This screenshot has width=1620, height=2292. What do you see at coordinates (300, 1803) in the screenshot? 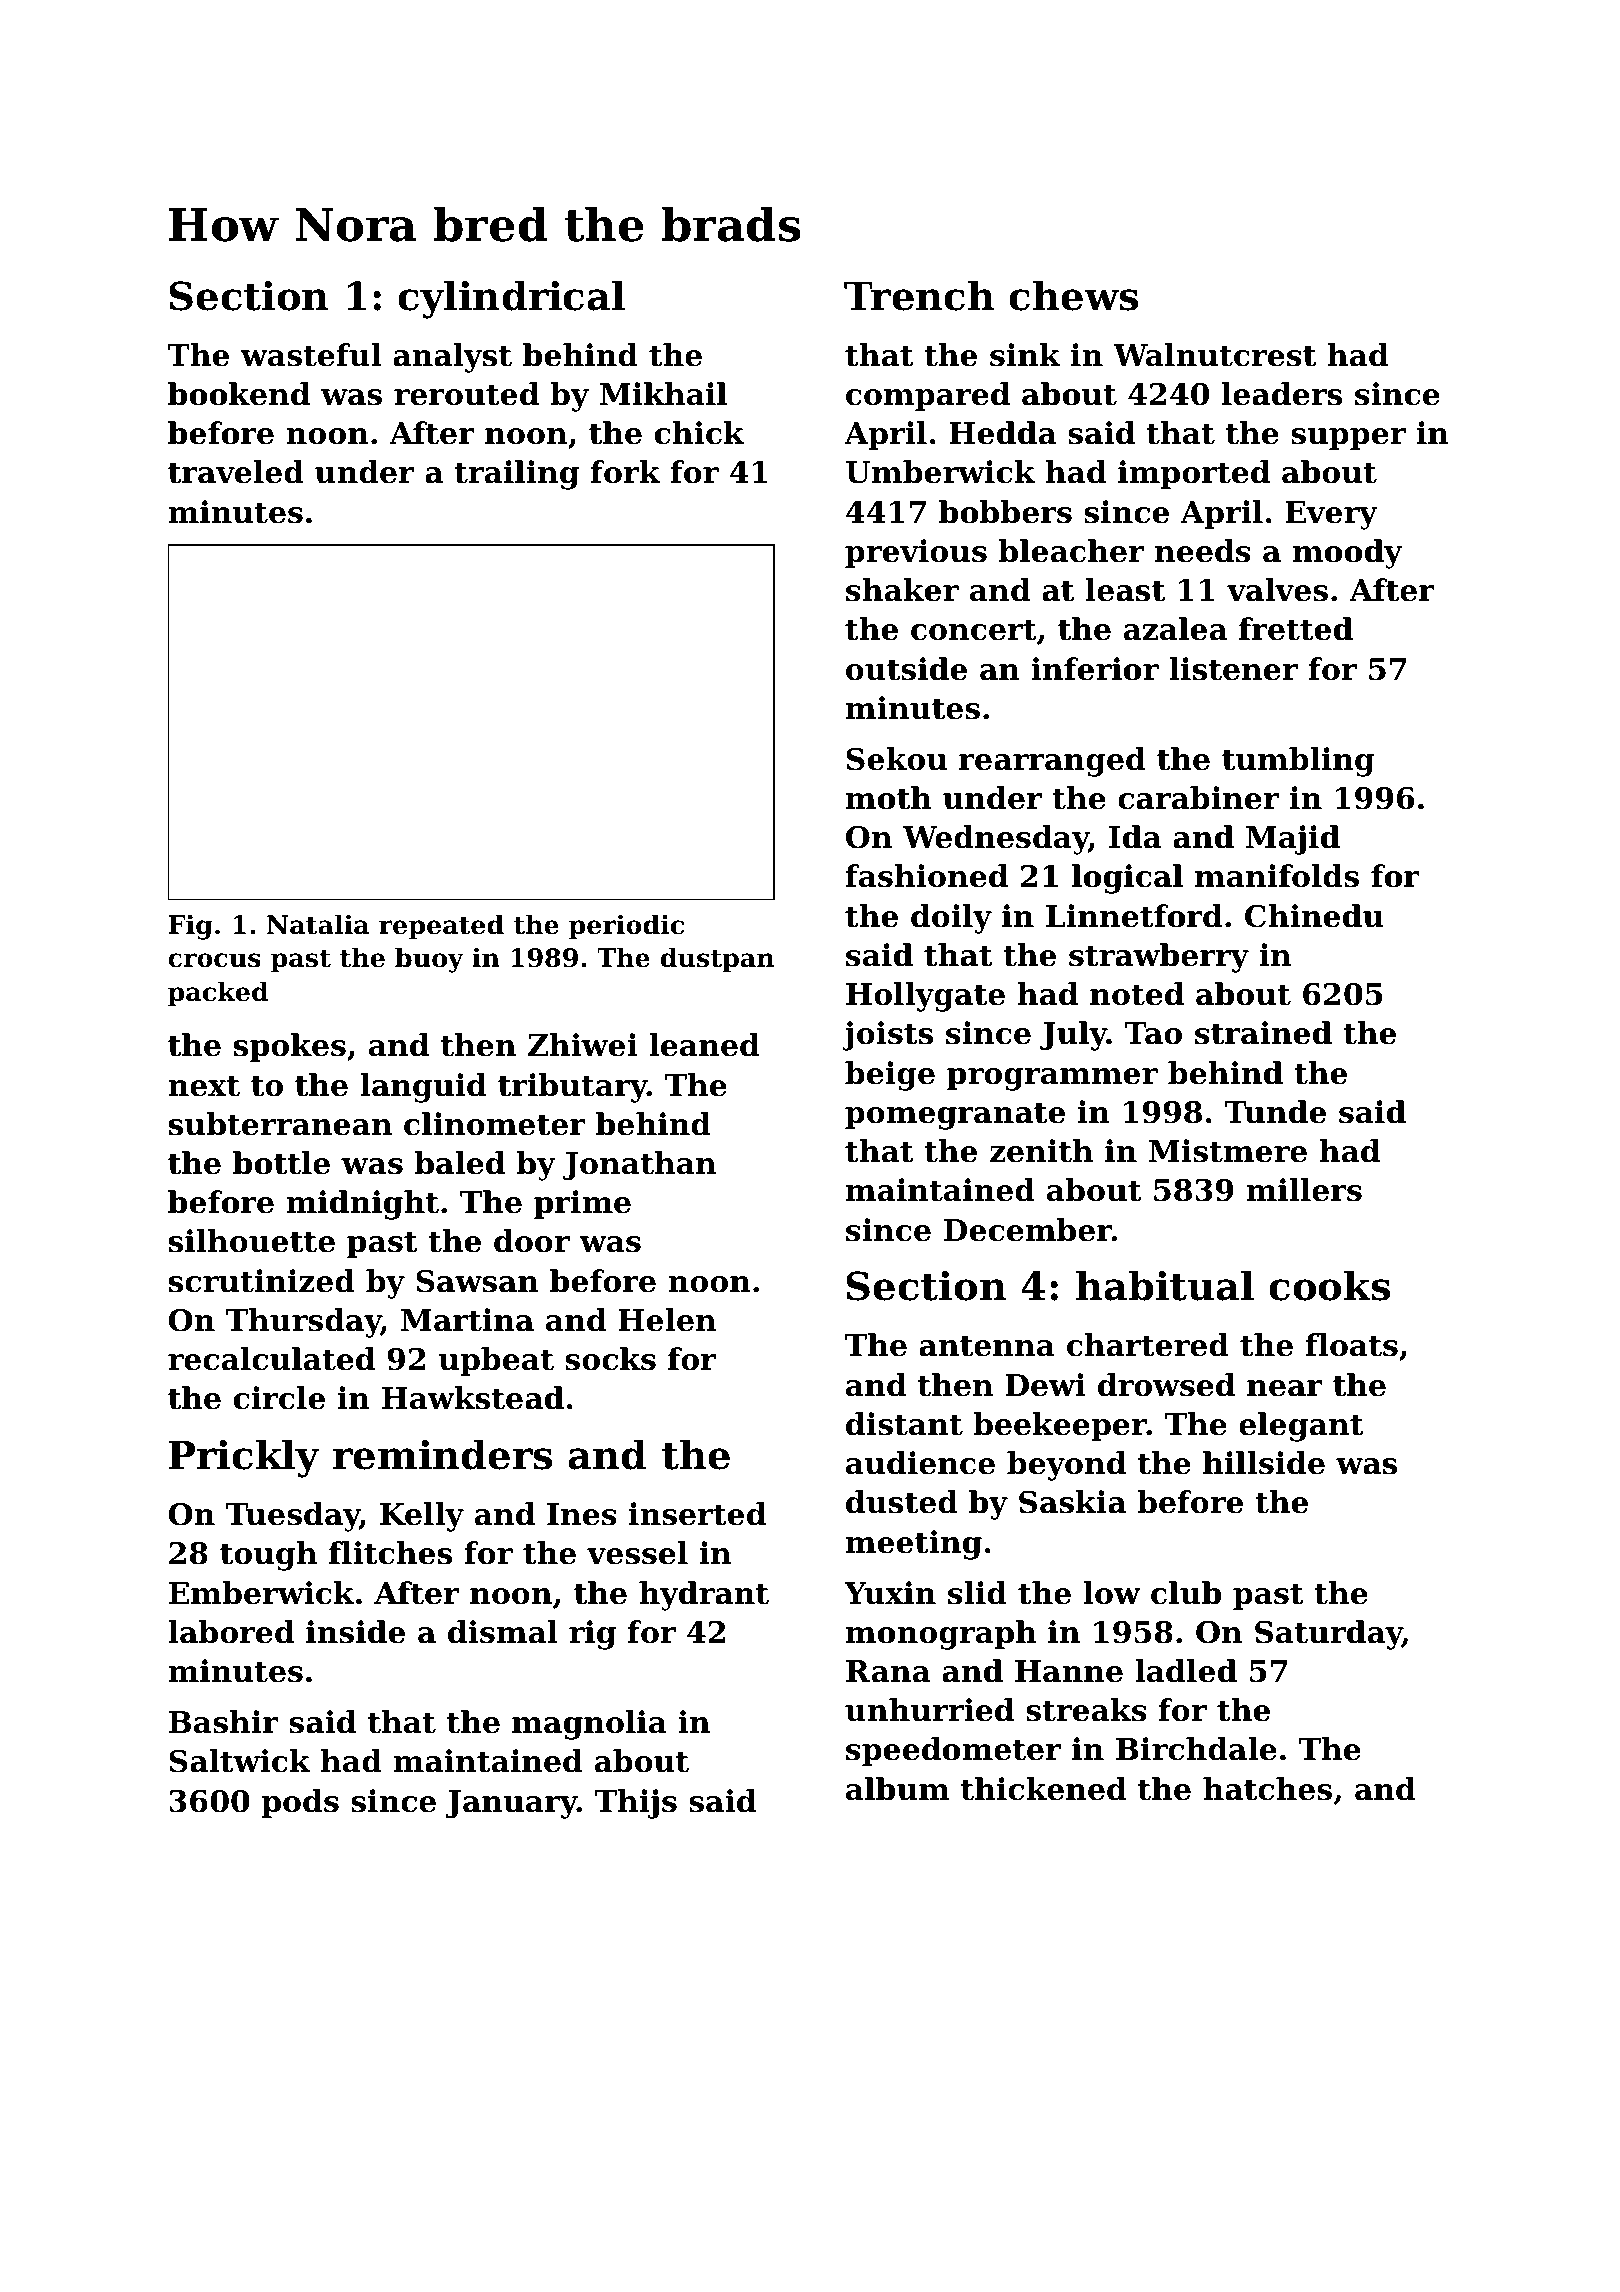
I see `pods` at bounding box center [300, 1803].
